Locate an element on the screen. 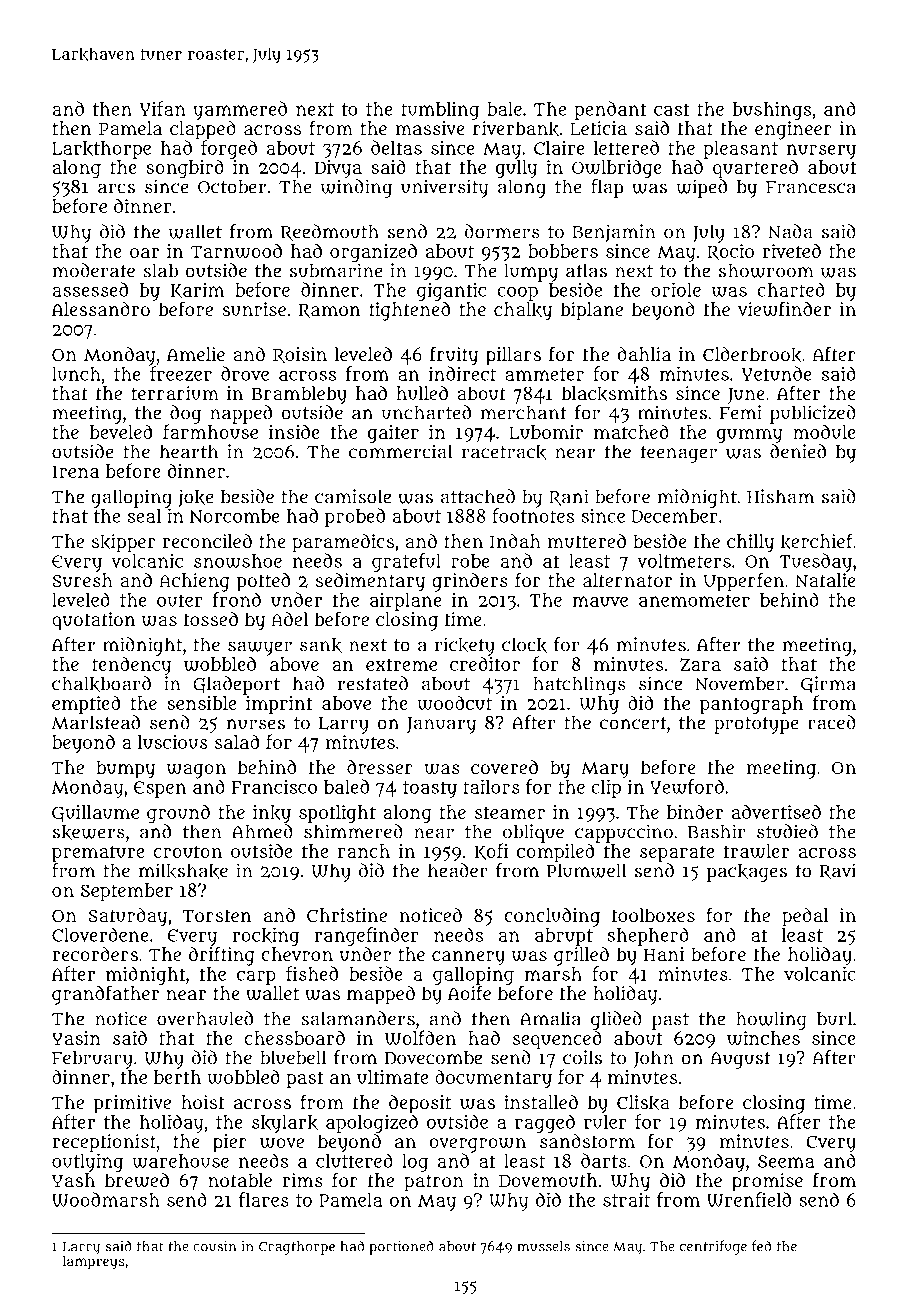 Image resolution: width=908 pixels, height=1316 pixels. Yewford is located at coordinates (687, 786).
